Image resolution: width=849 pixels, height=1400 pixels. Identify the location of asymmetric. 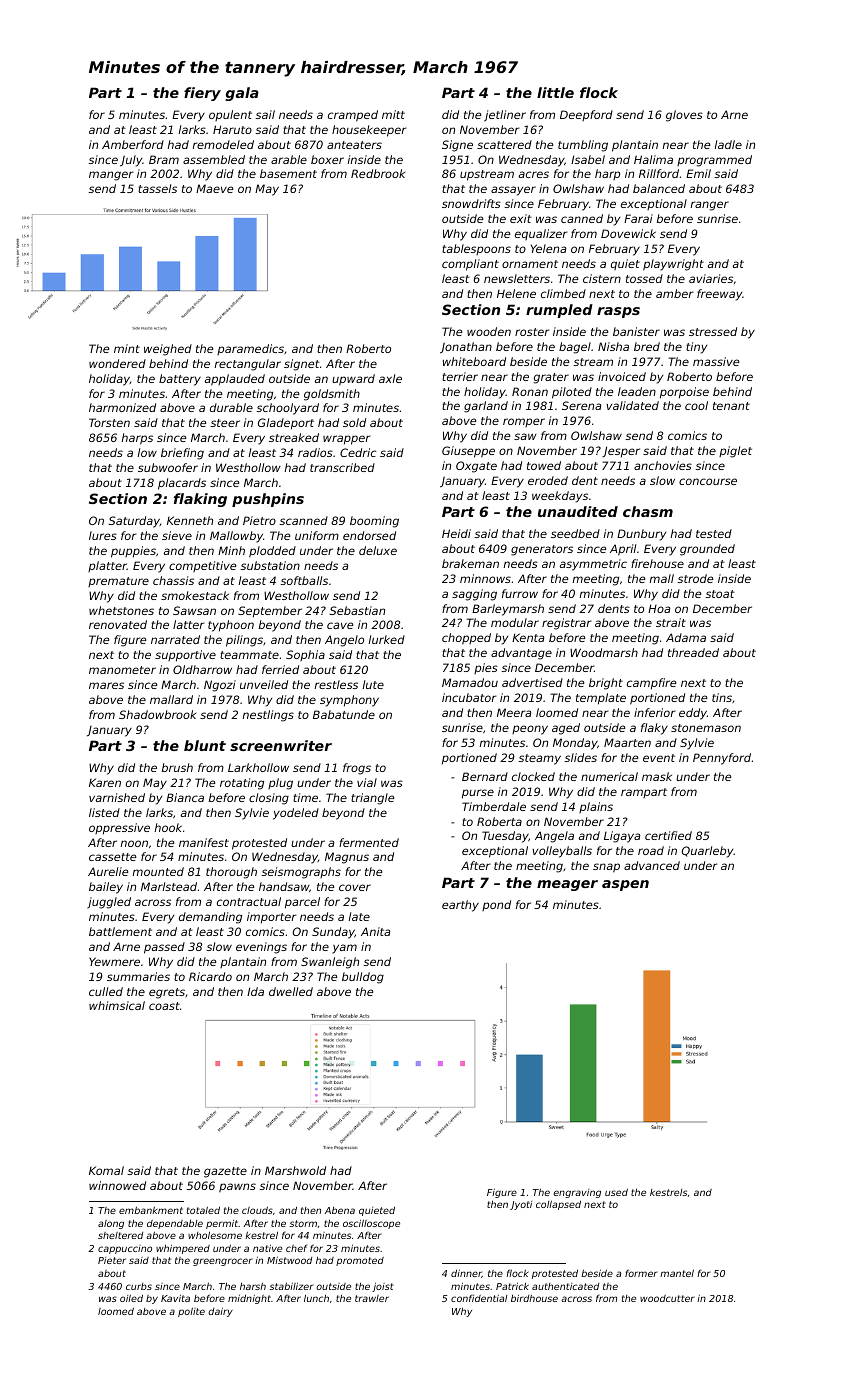
(593, 565).
